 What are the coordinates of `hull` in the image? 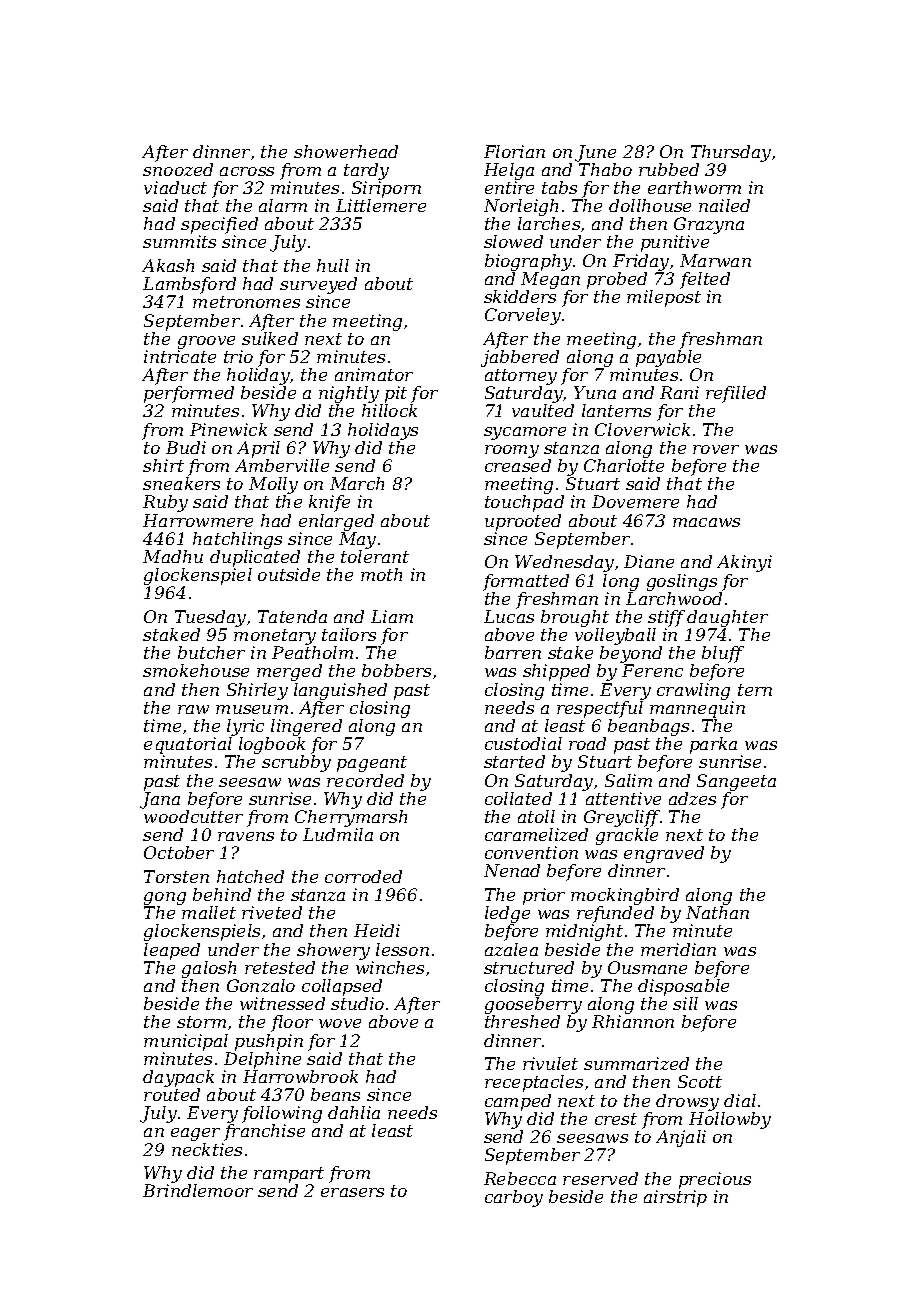 It's located at (333, 265).
